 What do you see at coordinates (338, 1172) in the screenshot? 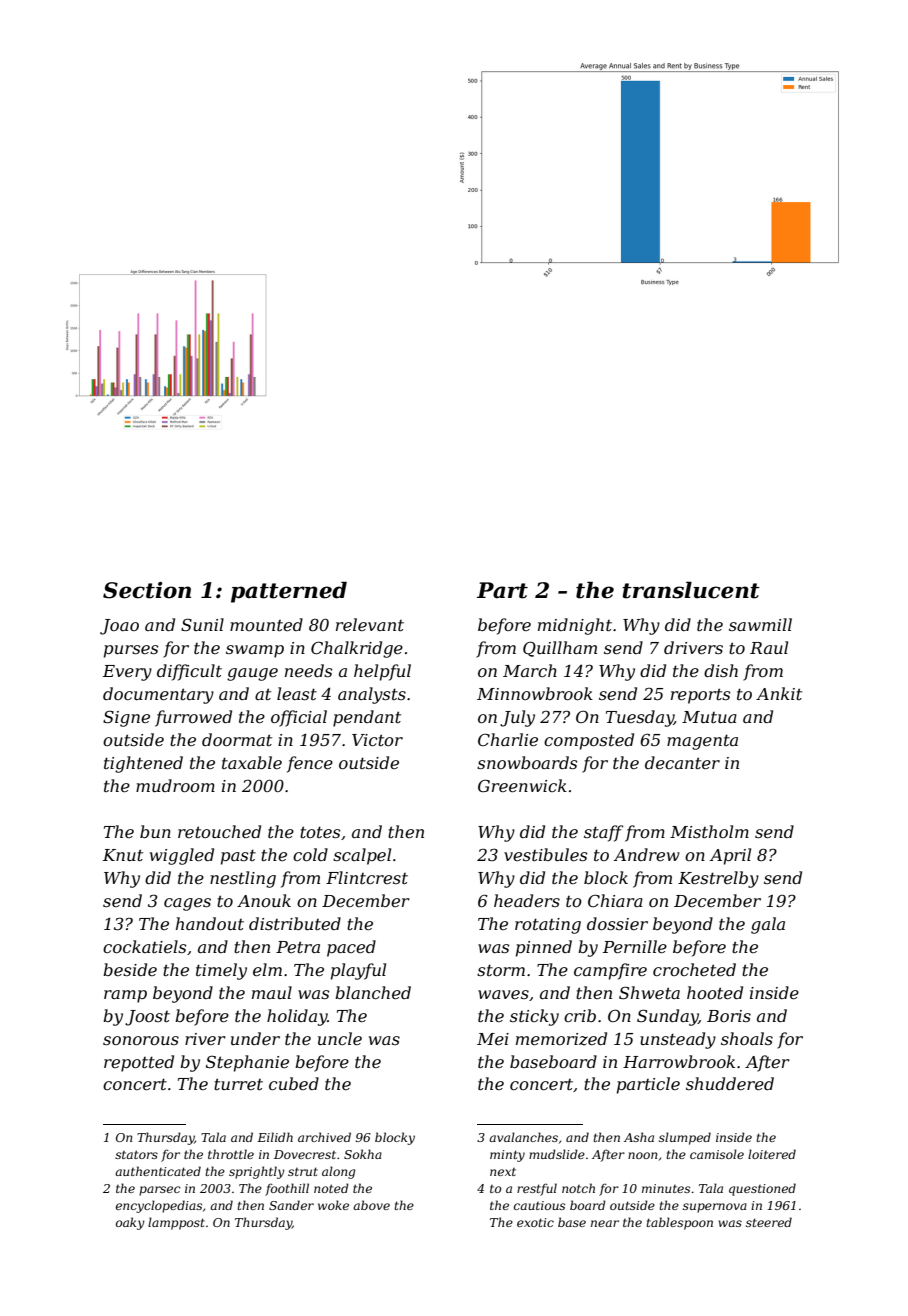
I see `along` at bounding box center [338, 1172].
